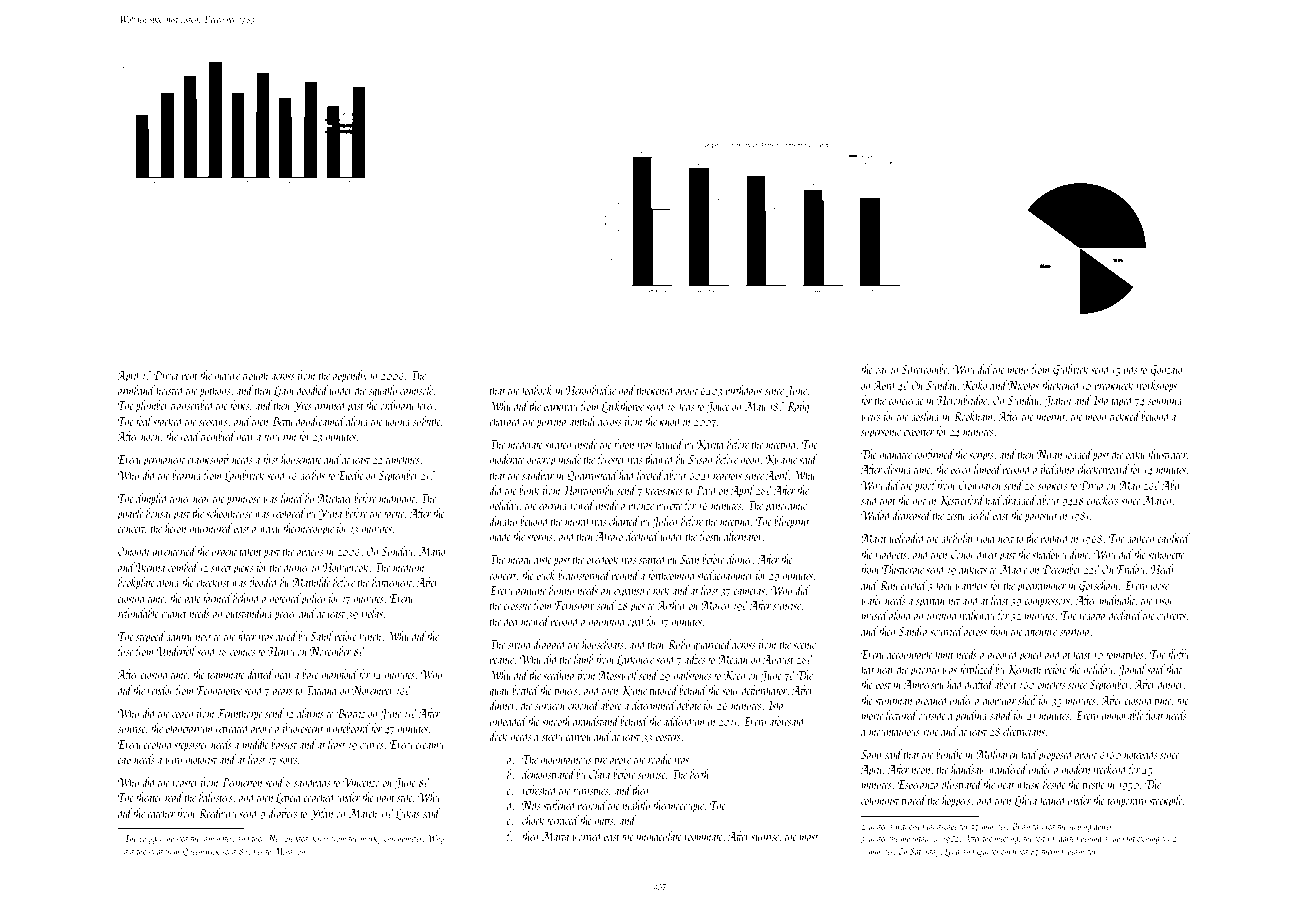 Image resolution: width=1308 pixels, height=924 pixels. I want to click on fluffy, so click(1177, 655).
